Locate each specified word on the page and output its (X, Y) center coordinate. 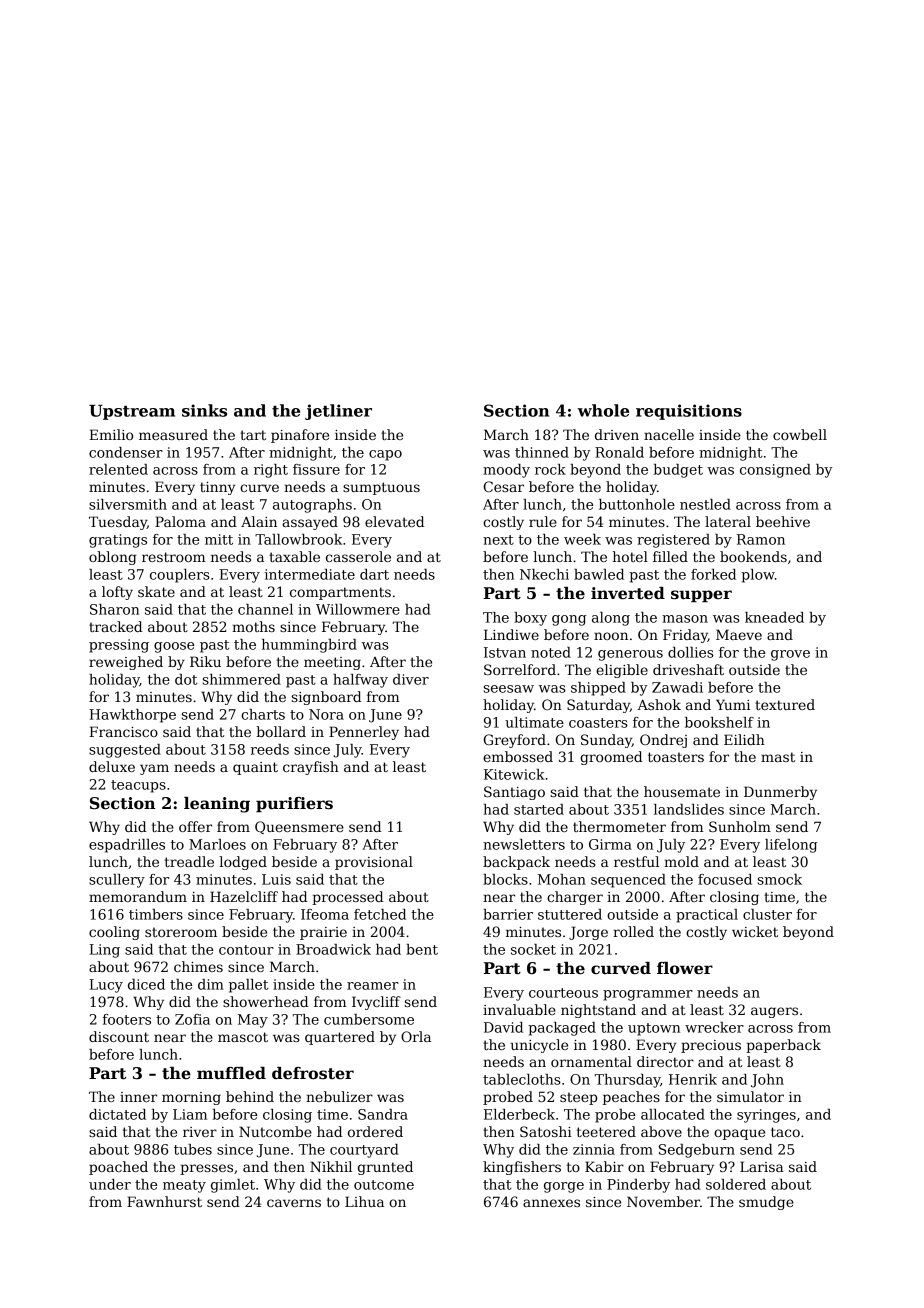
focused (725, 879)
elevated (394, 521)
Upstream (132, 412)
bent (422, 949)
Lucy (106, 986)
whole (603, 410)
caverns (294, 1203)
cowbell (800, 434)
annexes (551, 1203)
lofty (117, 593)
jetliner (338, 412)
